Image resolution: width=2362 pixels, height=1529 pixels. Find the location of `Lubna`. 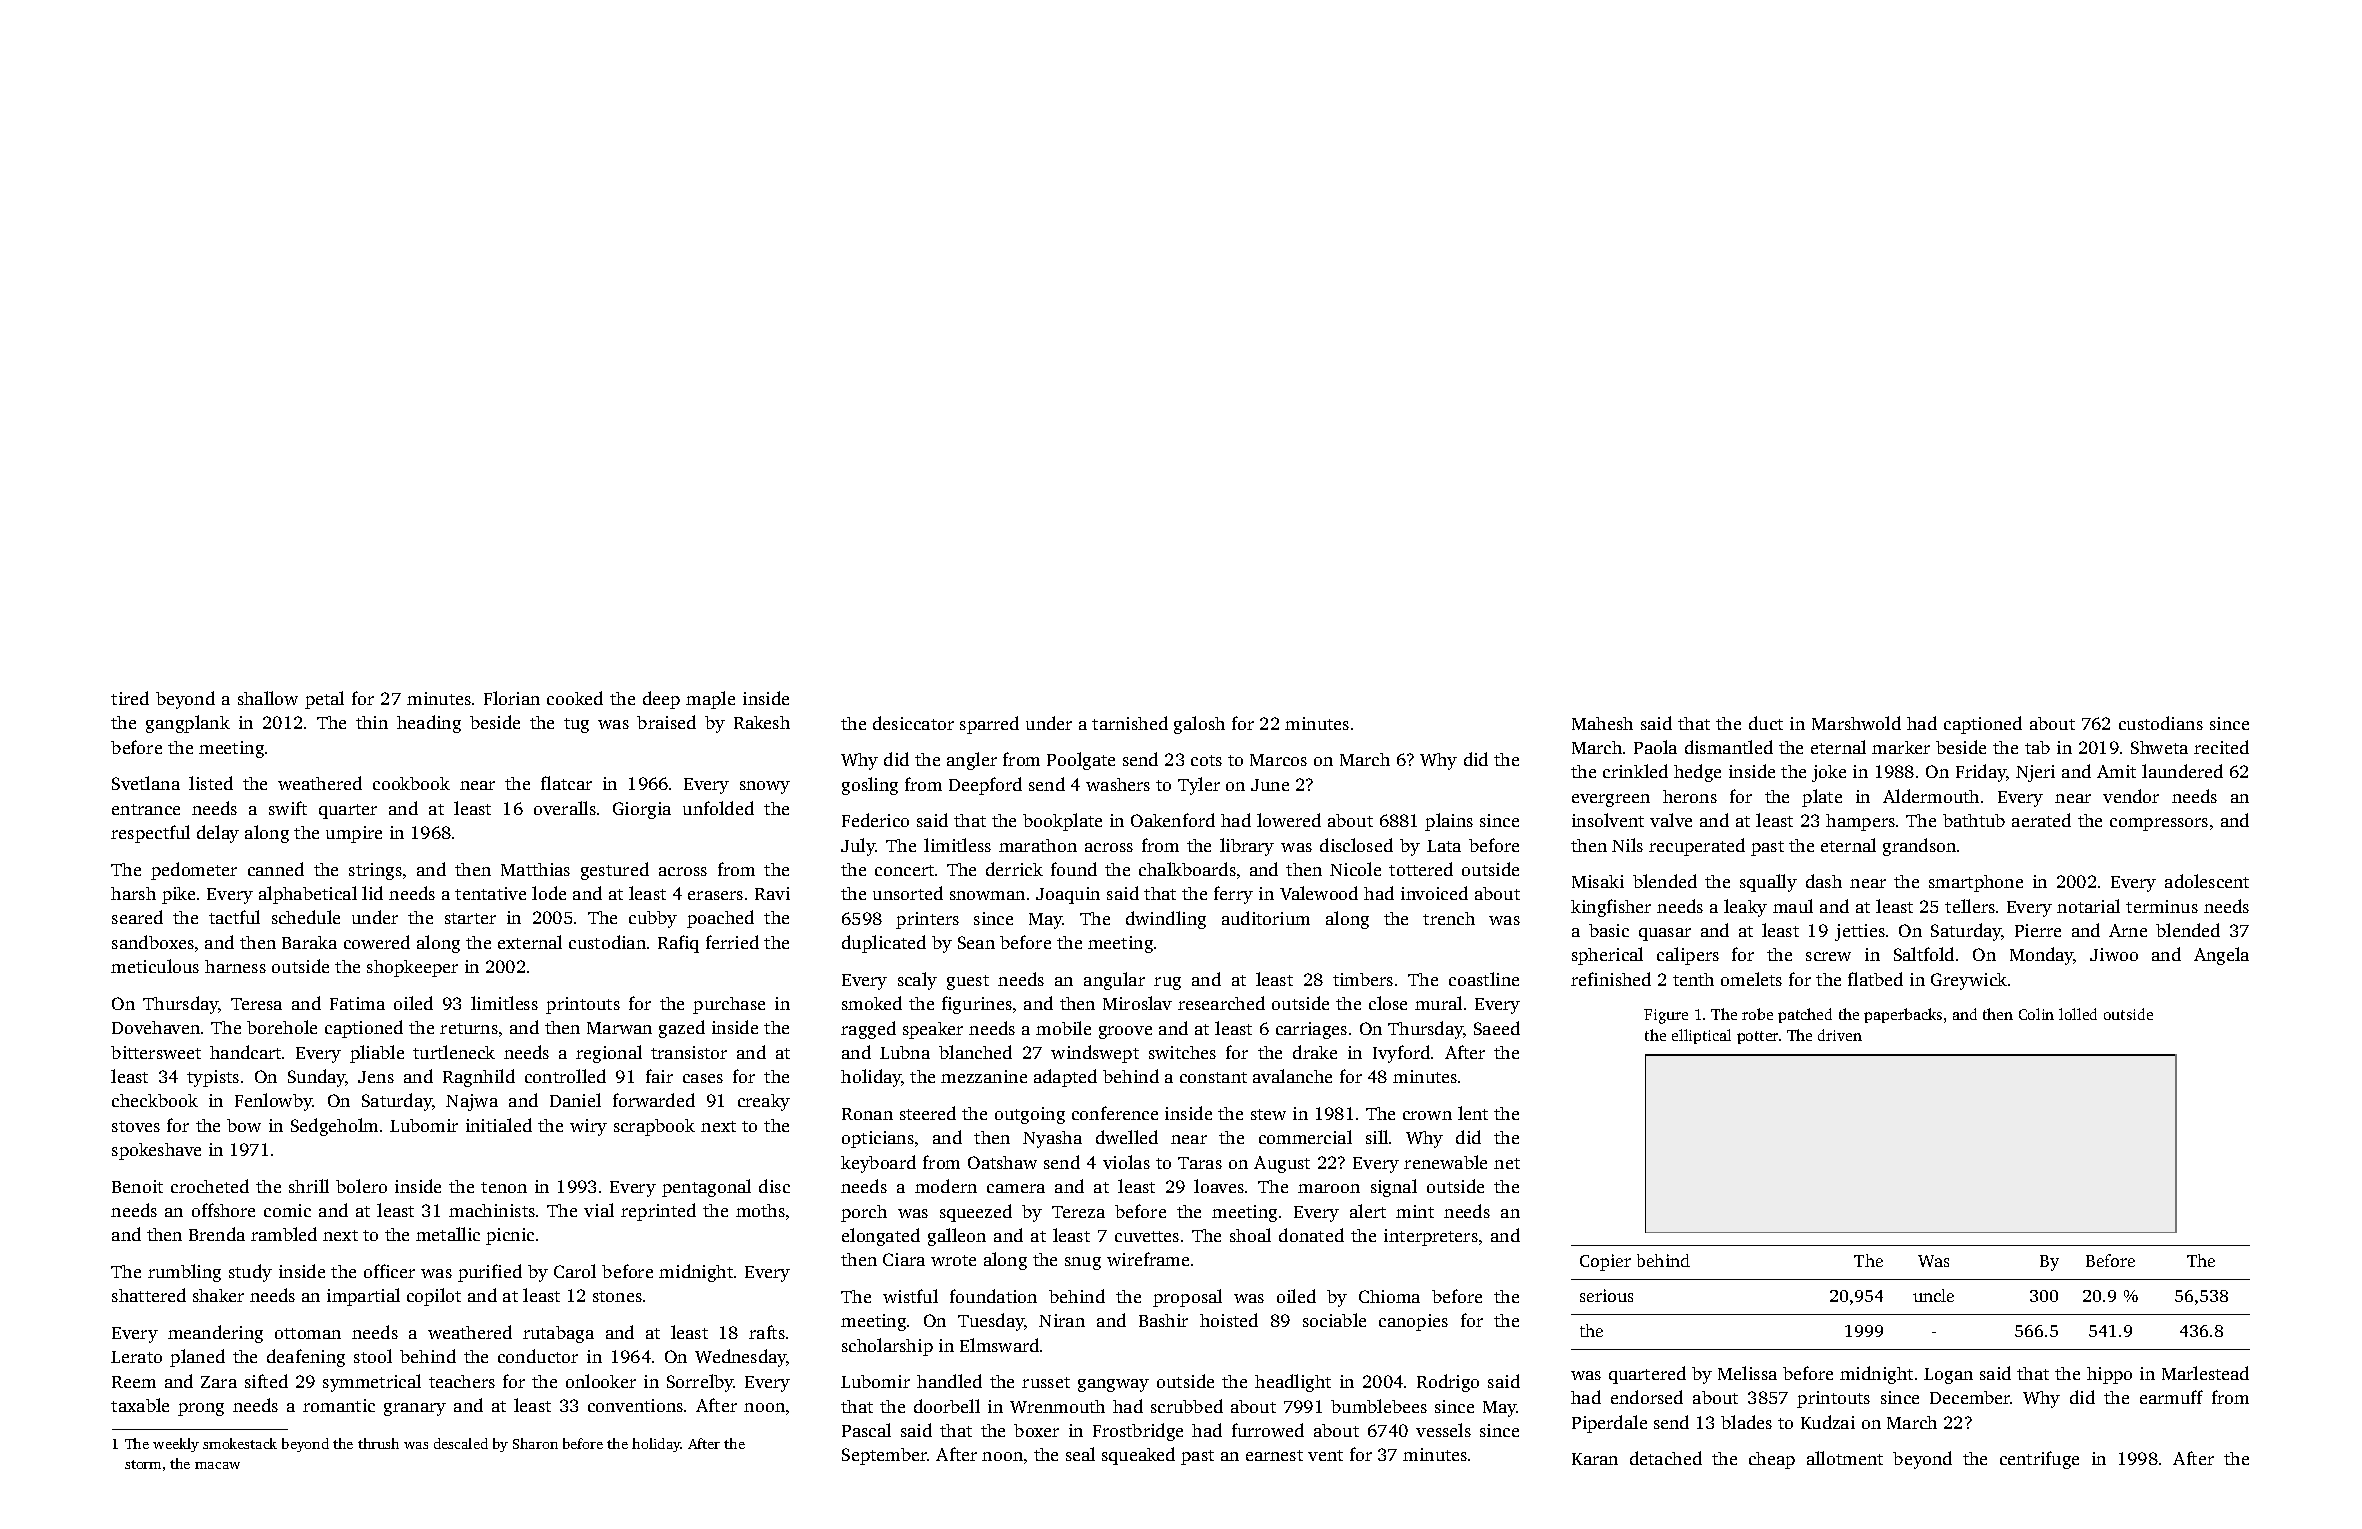

Lubna is located at coordinates (905, 1052).
